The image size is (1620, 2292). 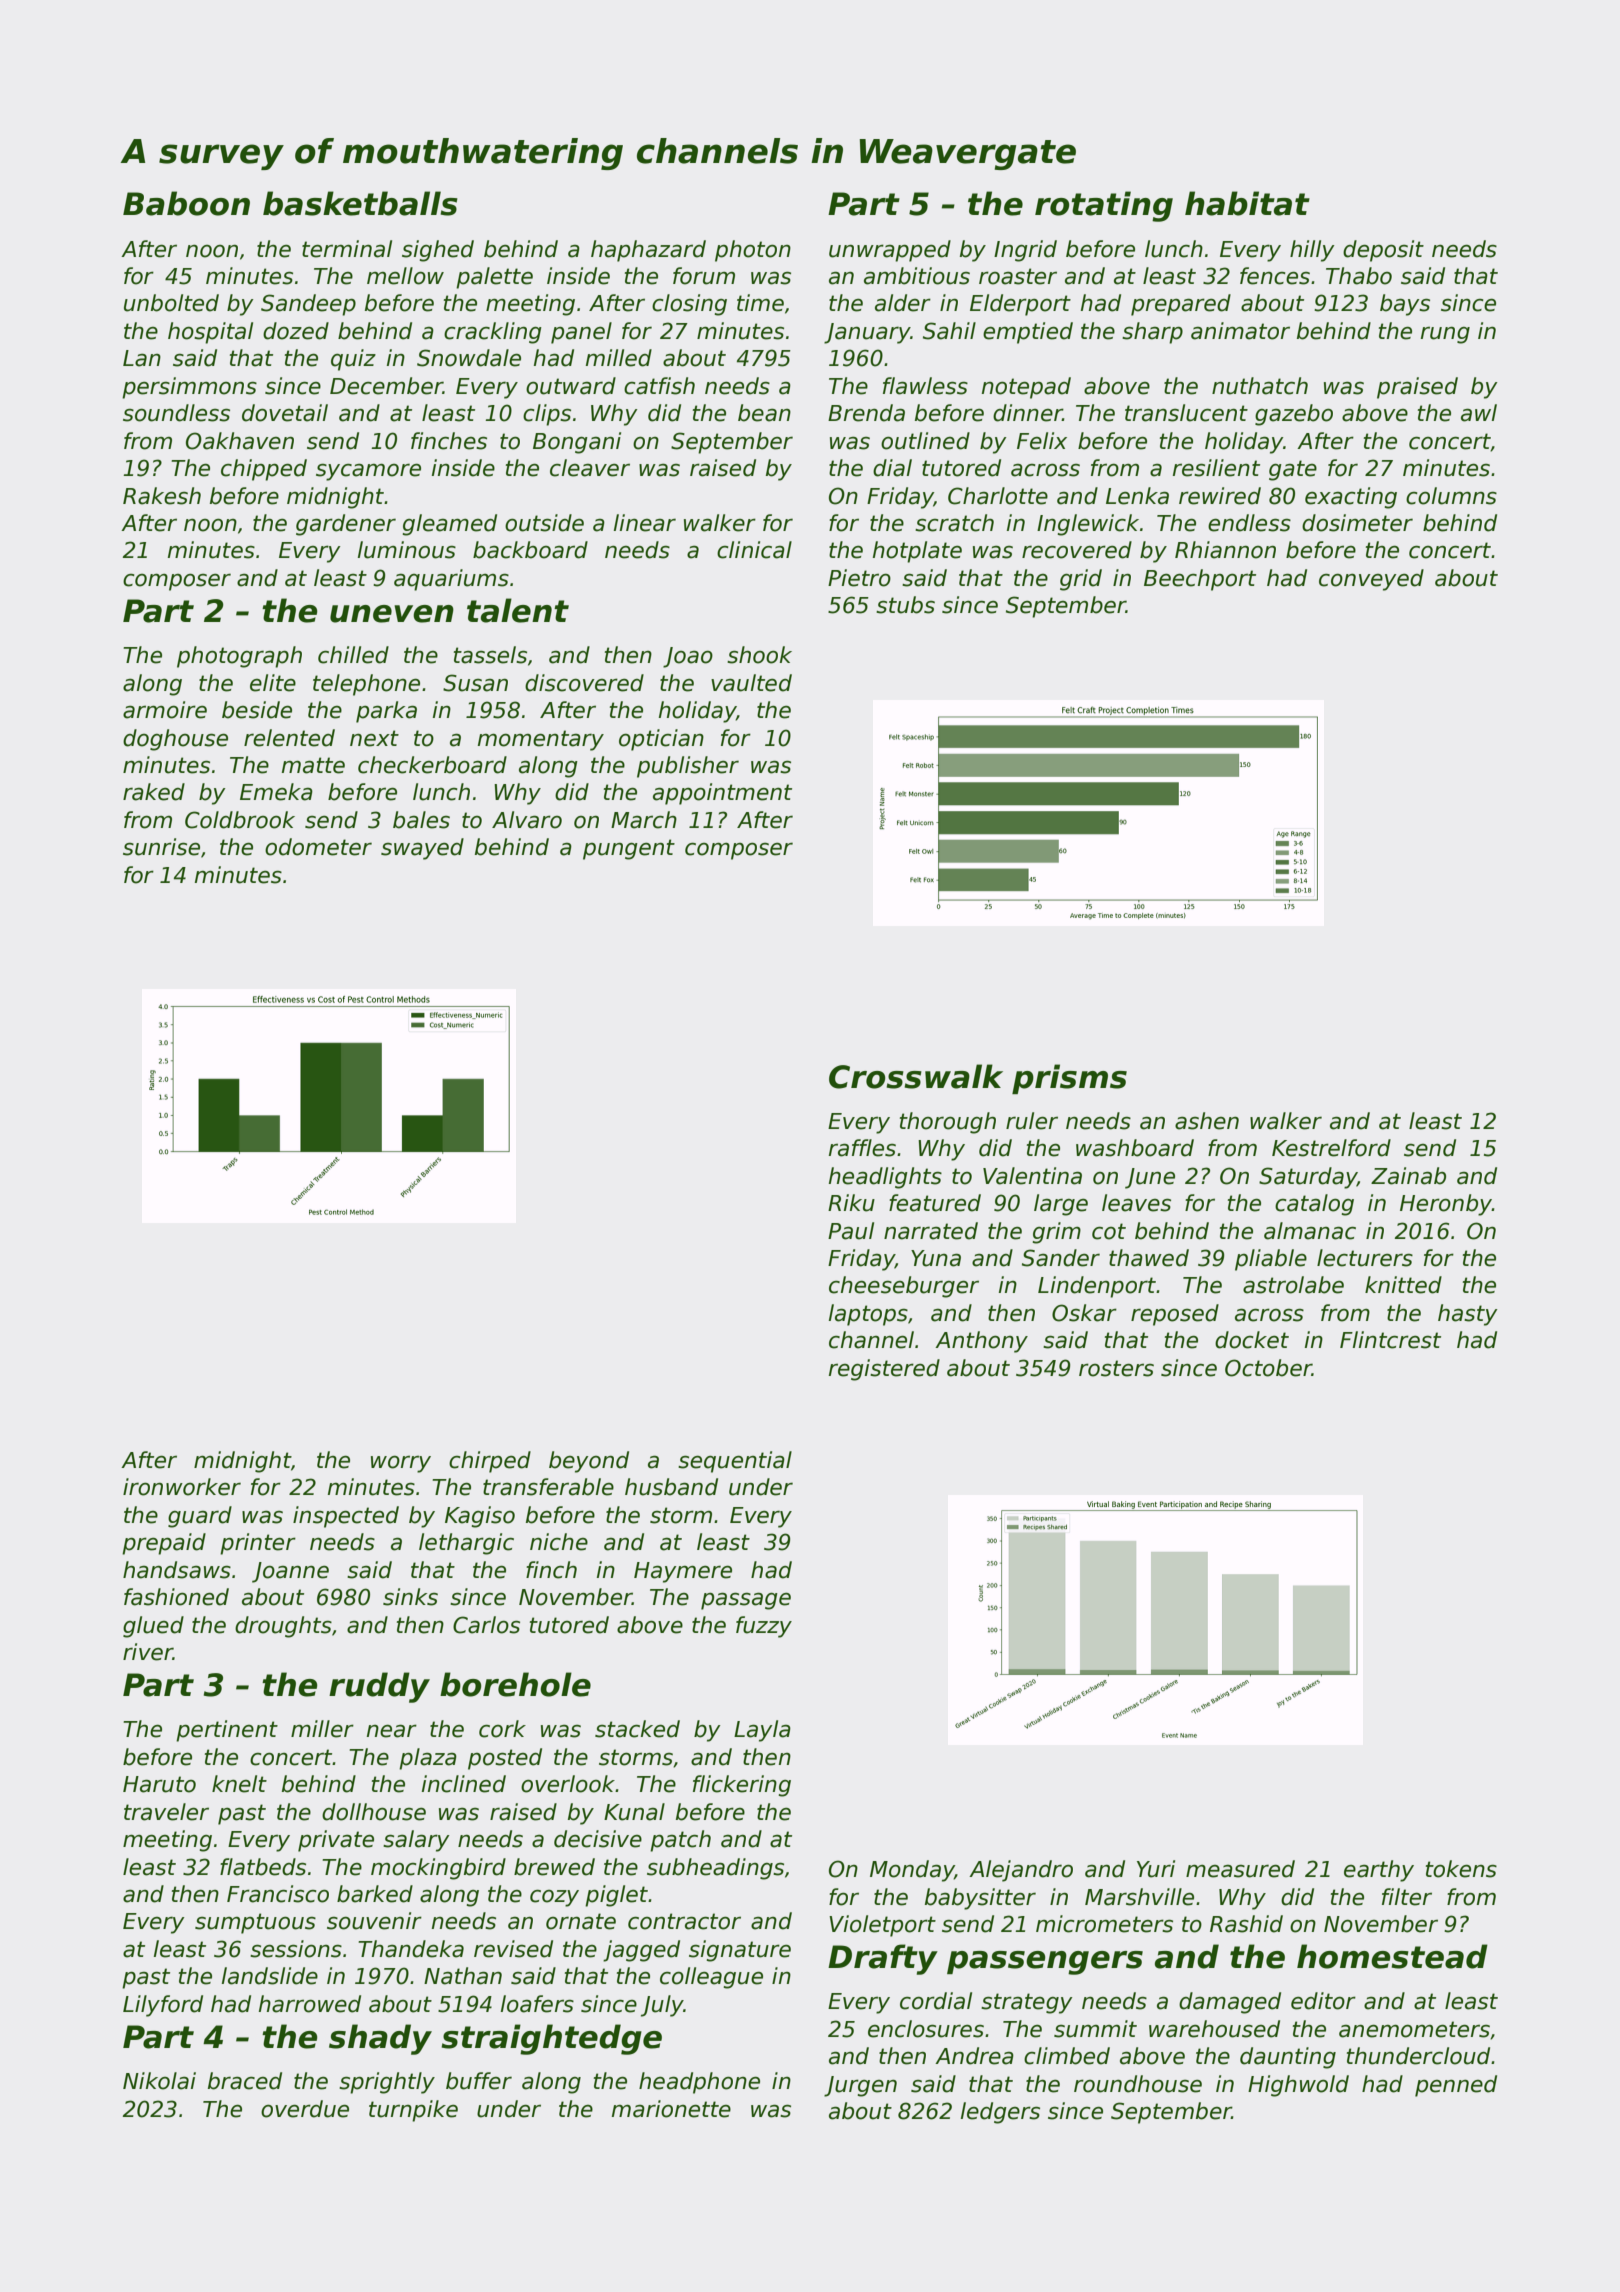 What do you see at coordinates (386, 712) in the screenshot?
I see `parka` at bounding box center [386, 712].
